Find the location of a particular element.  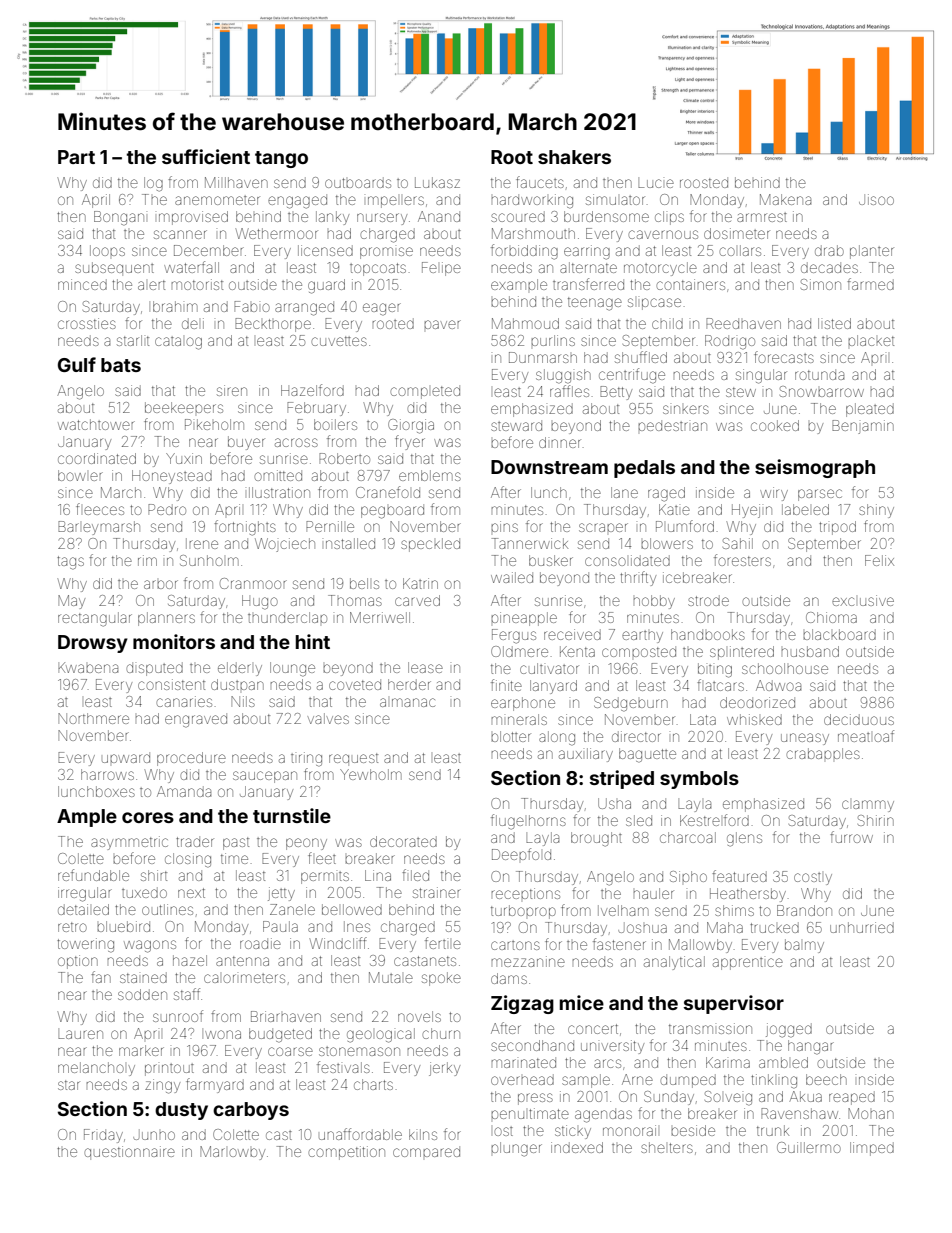

shakers is located at coordinates (574, 157).
